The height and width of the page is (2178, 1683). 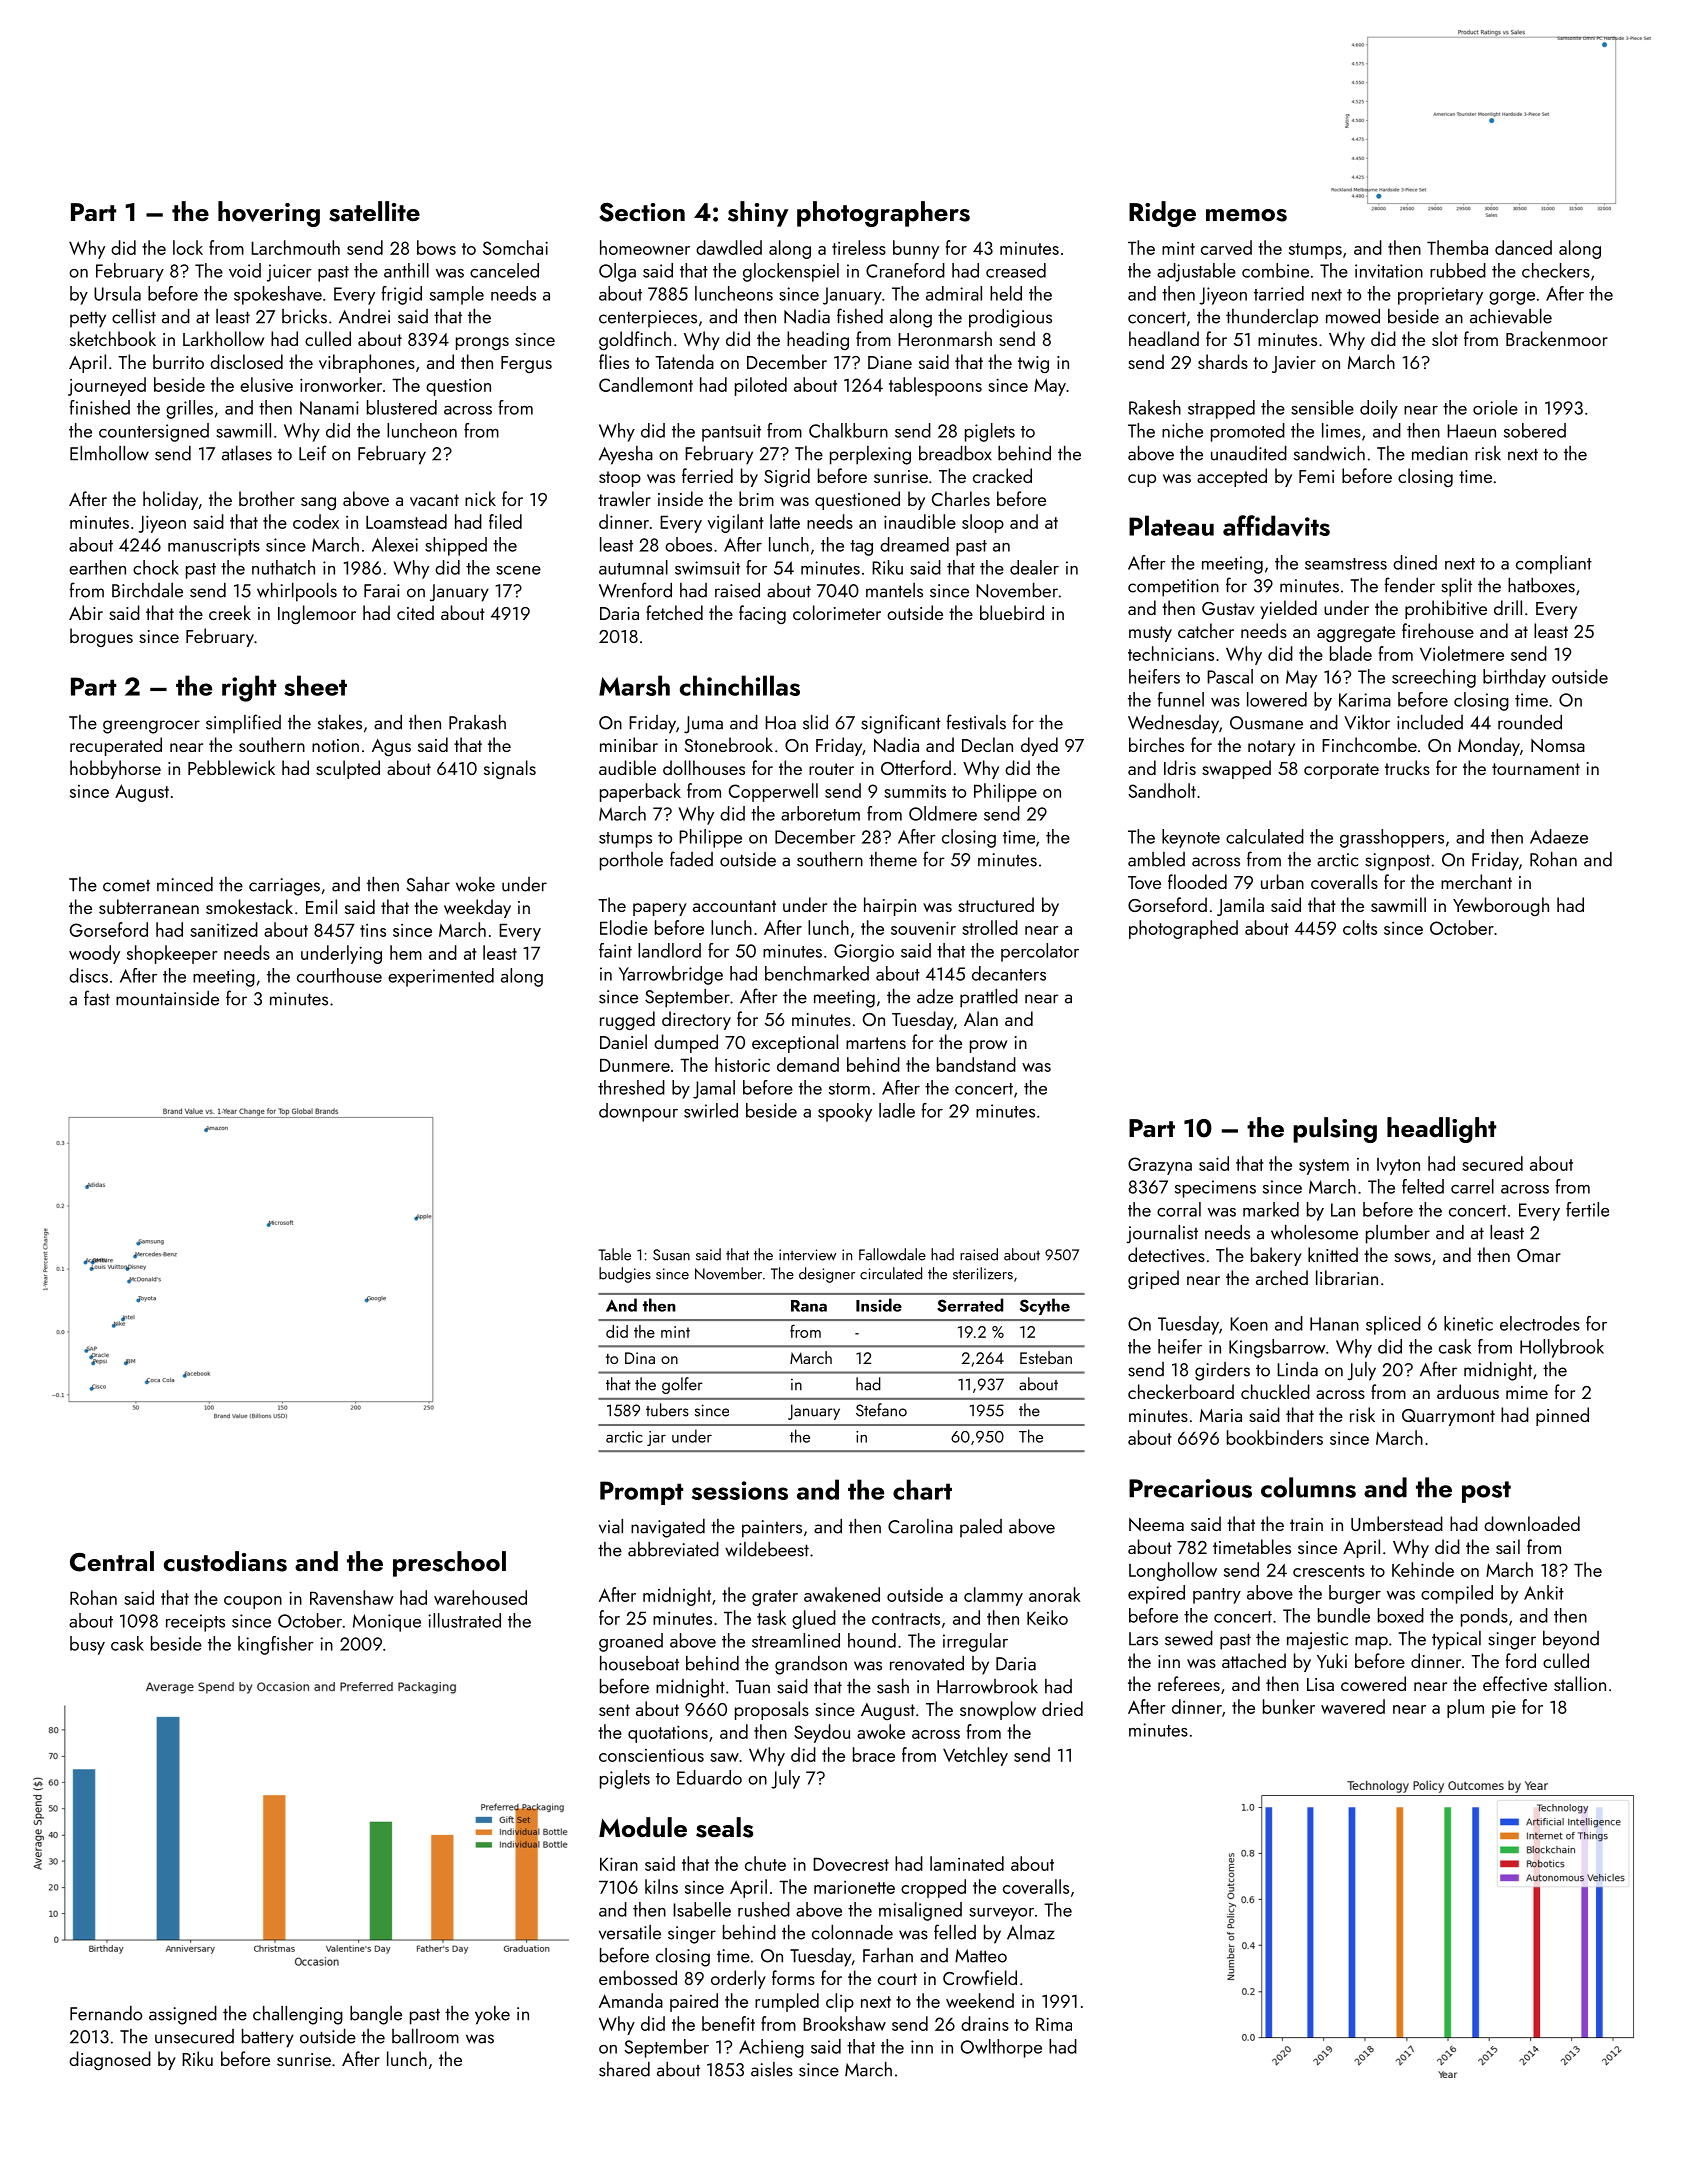 What do you see at coordinates (1523, 247) in the page?
I see `danced` at bounding box center [1523, 247].
